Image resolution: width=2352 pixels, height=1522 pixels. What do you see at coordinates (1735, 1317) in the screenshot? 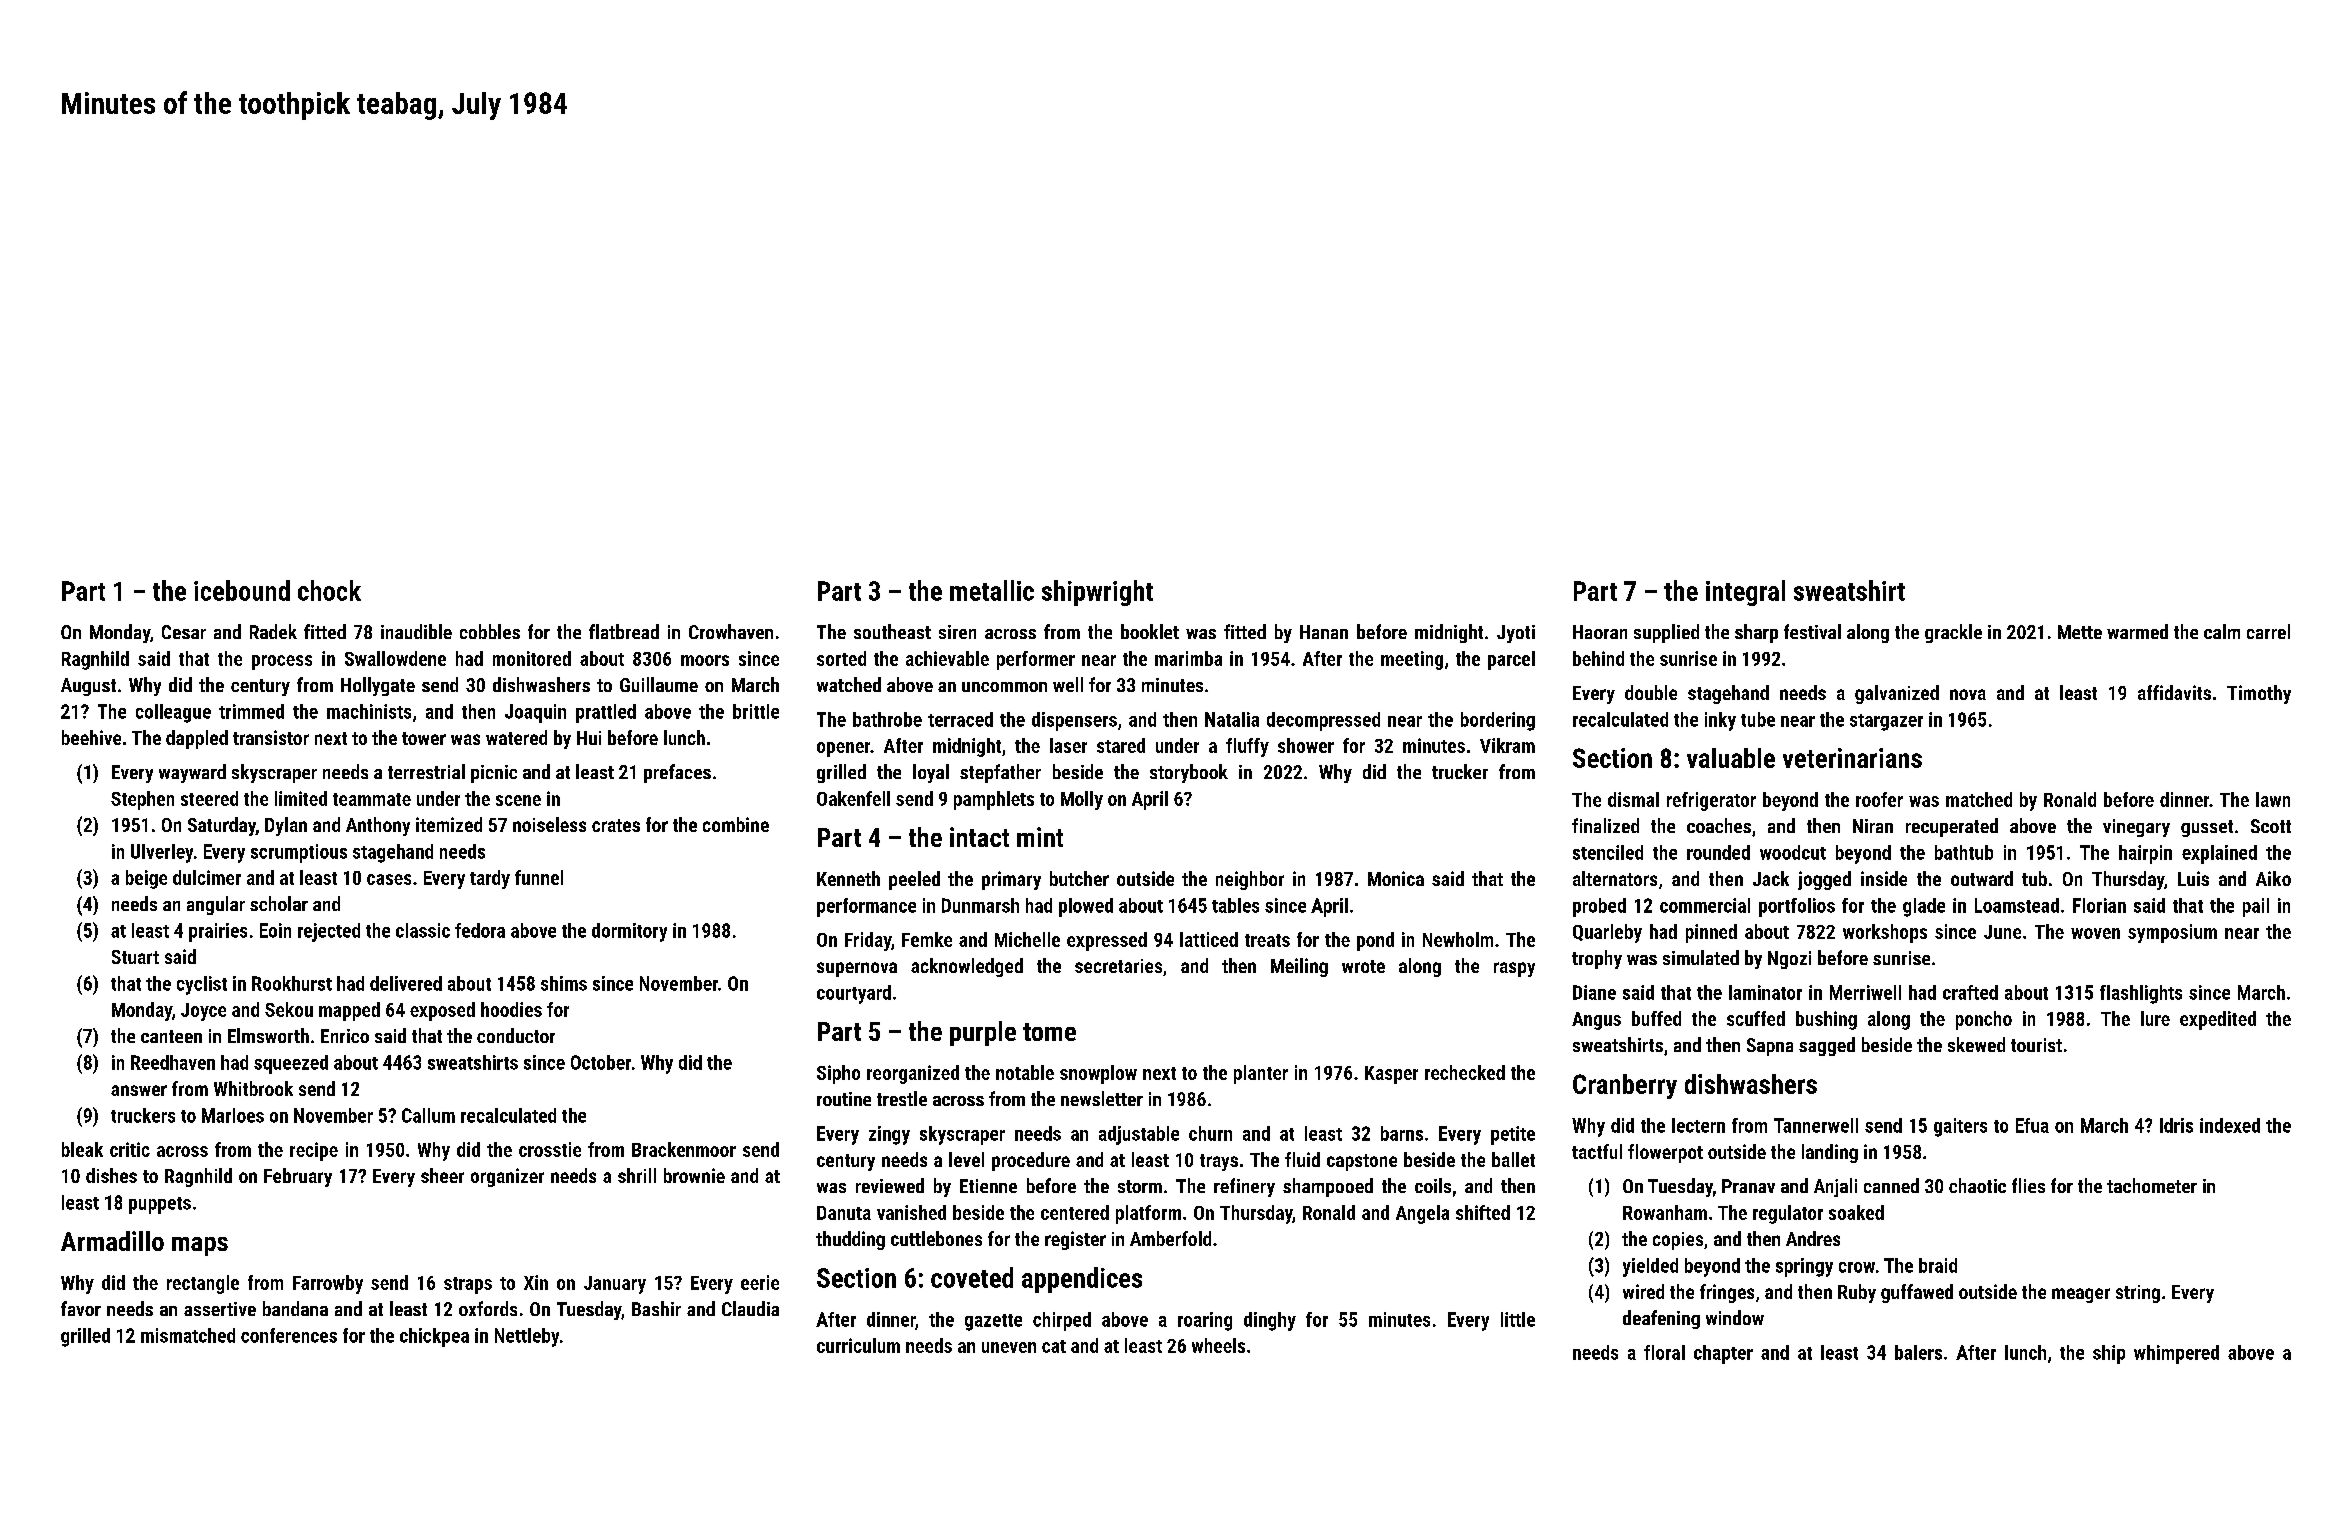
I see `window` at bounding box center [1735, 1317].
